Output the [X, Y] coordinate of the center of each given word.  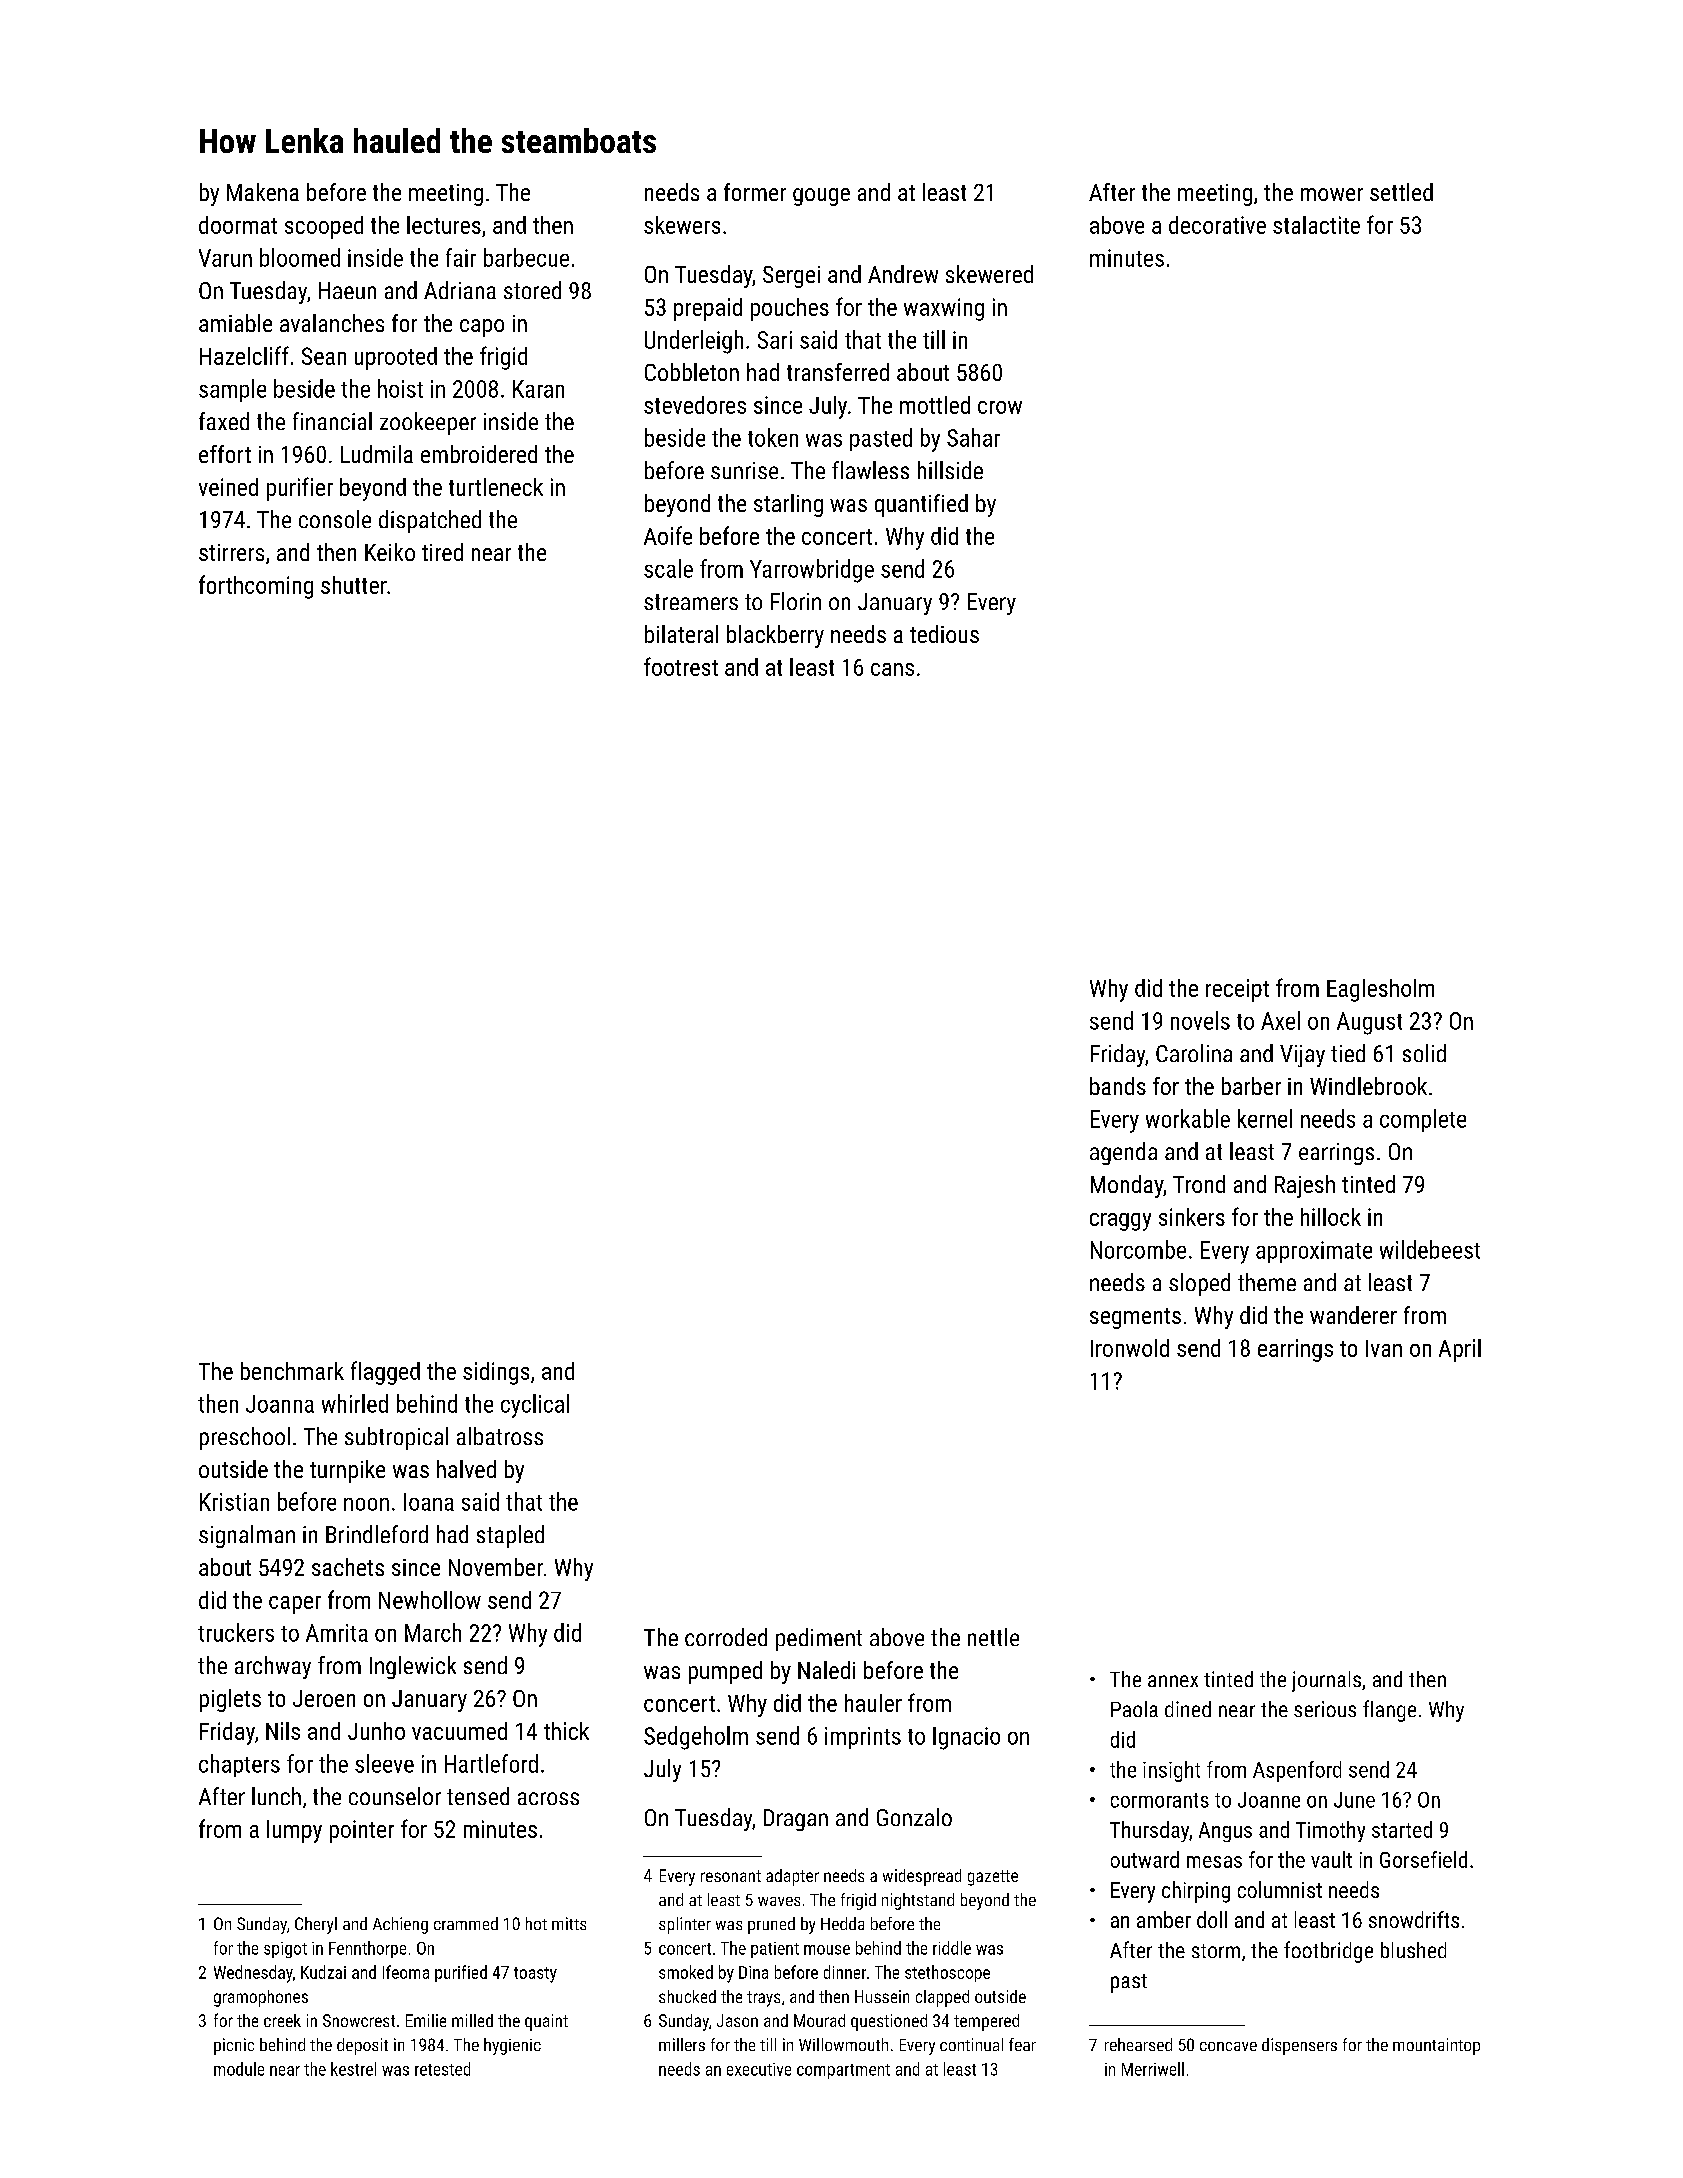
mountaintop [1436, 2046]
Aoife [668, 535]
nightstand [918, 1901]
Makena [263, 192]
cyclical [535, 1406]
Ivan [1384, 1348]
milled [472, 2020]
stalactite [1316, 225]
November [496, 1567]
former [755, 192]
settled [1401, 192]
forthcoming [256, 587]
